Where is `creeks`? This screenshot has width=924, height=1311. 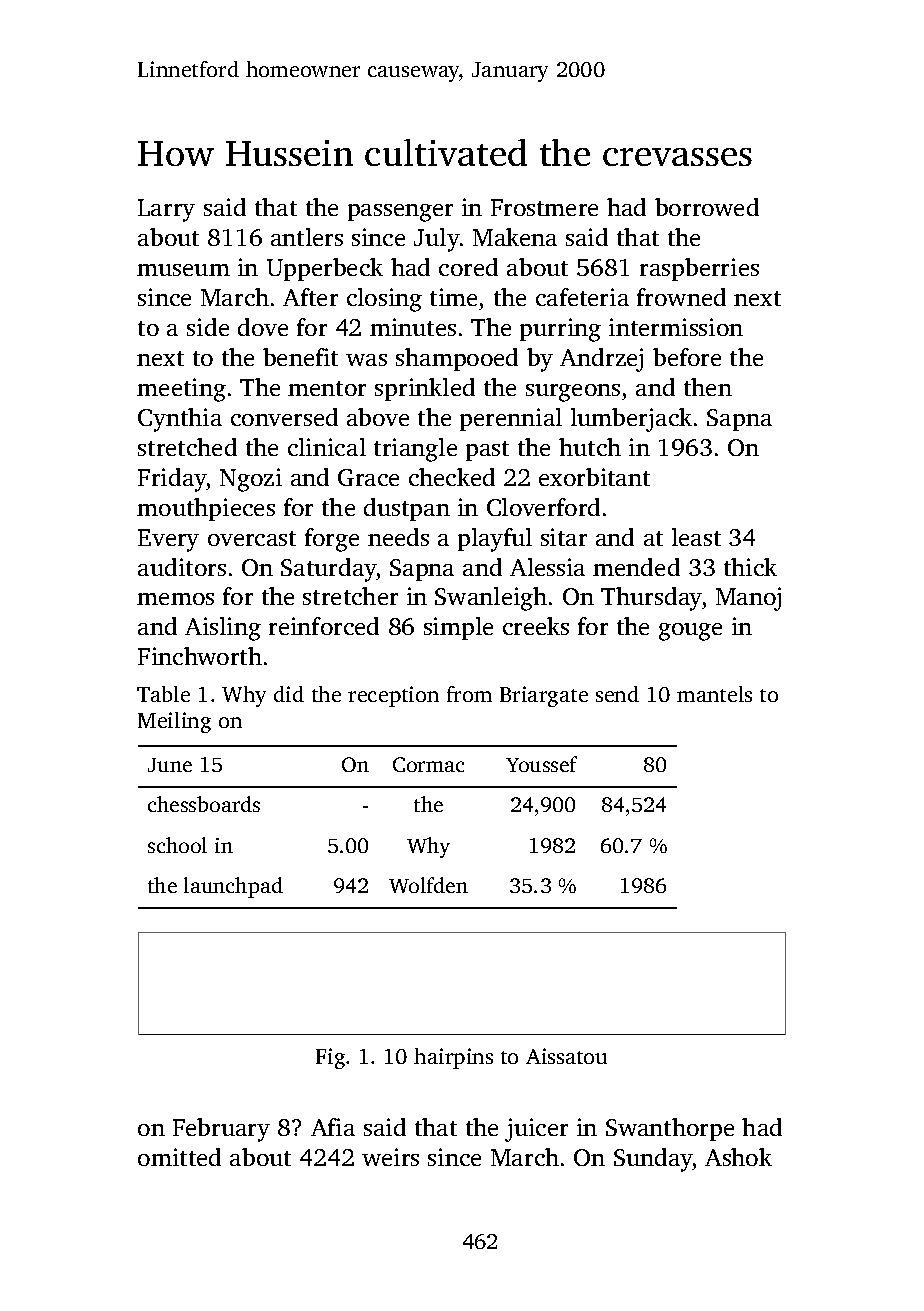
creeks is located at coordinates (536, 626).
